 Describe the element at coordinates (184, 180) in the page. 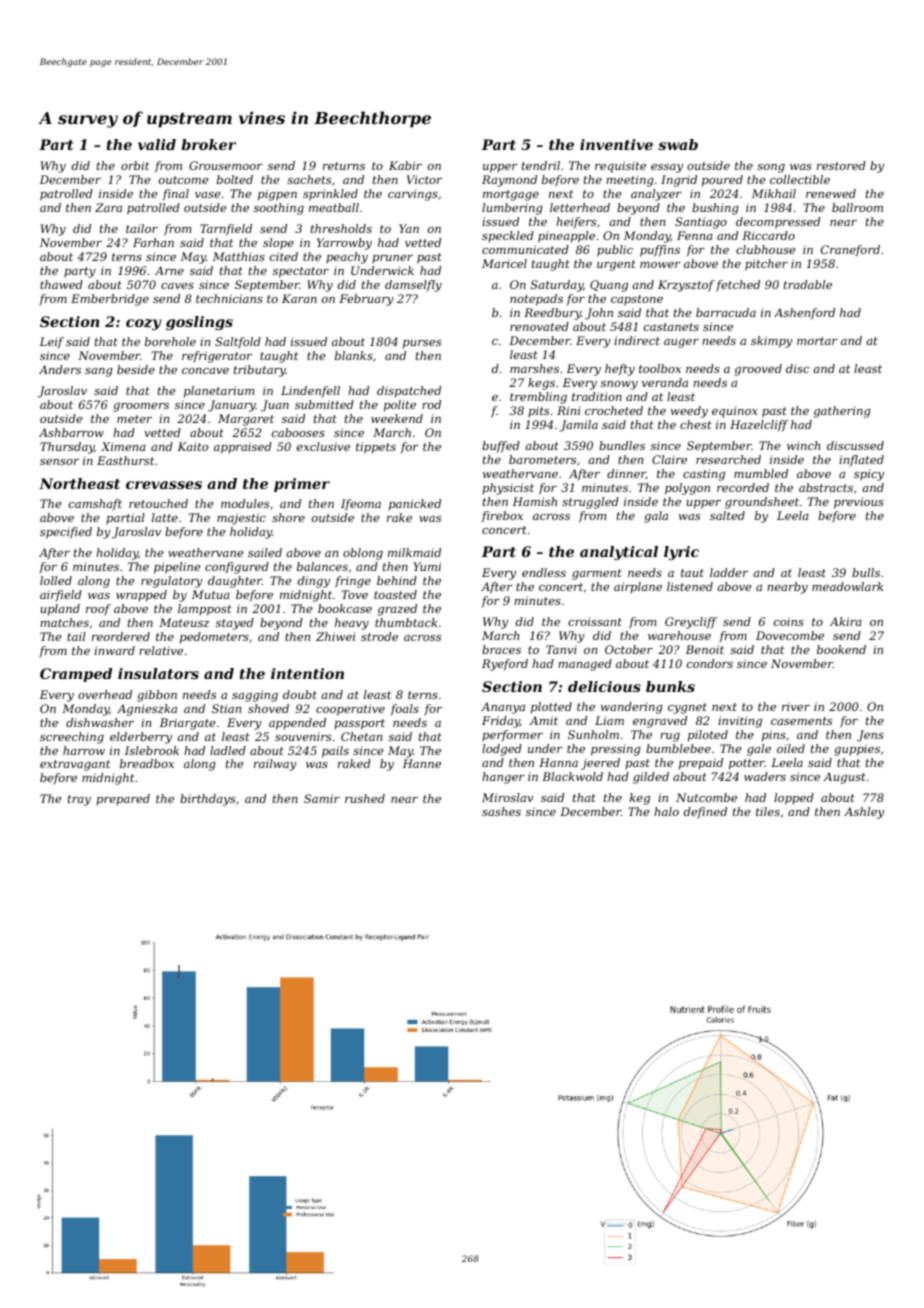

I see `outcome` at that location.
